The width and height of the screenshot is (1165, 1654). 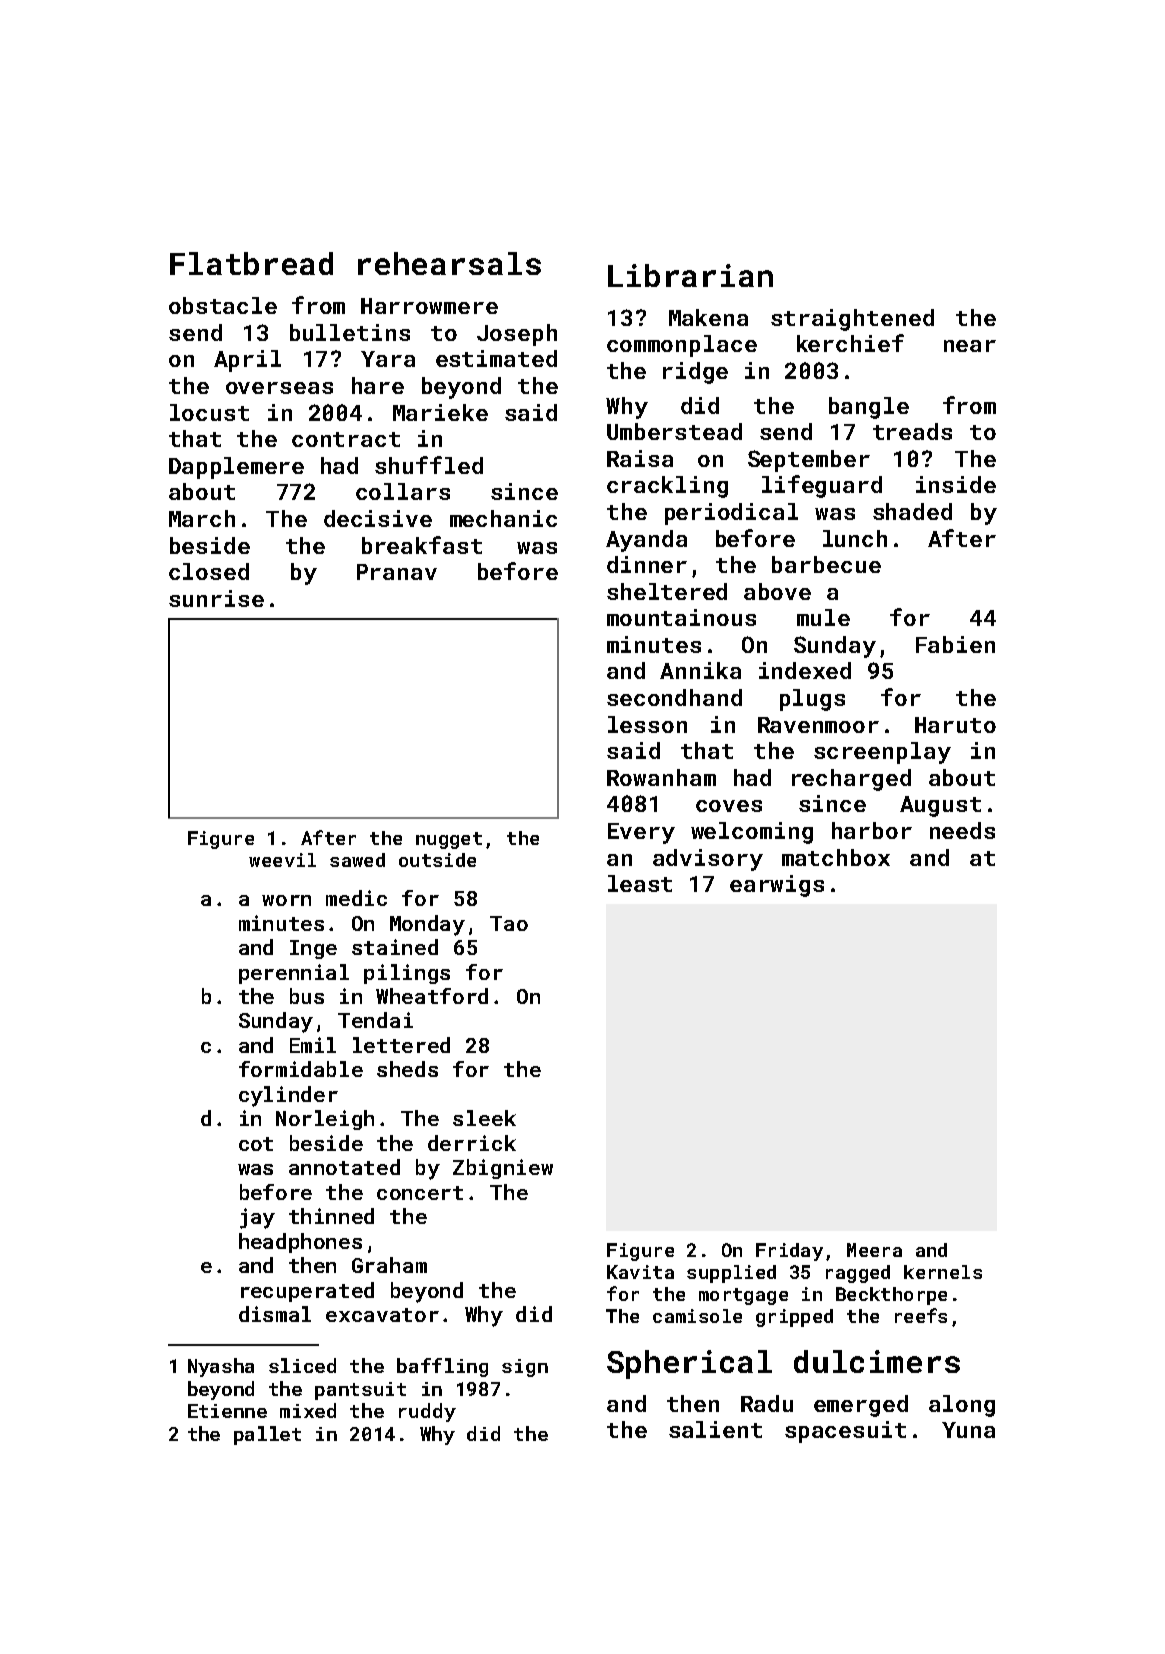 What do you see at coordinates (356, 898) in the screenshot?
I see `medic` at bounding box center [356, 898].
